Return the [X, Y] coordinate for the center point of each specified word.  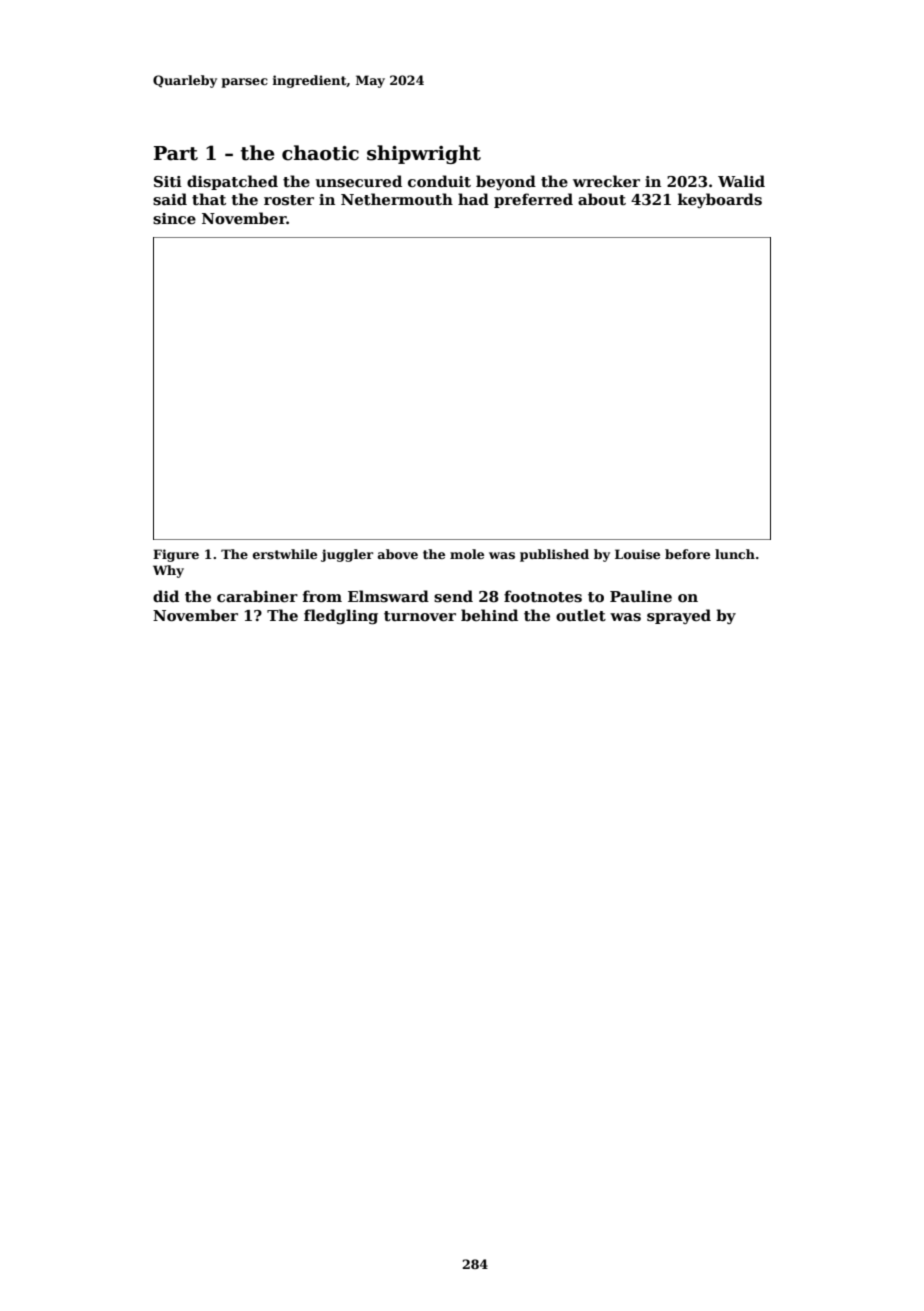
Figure [176, 555]
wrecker [606, 181]
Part [176, 153]
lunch [735, 554]
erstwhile [285, 554]
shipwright [424, 154]
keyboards [720, 200]
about [602, 199]
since [174, 218]
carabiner [257, 596]
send [453, 596]
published [554, 555]
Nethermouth [397, 199]
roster [289, 200]
